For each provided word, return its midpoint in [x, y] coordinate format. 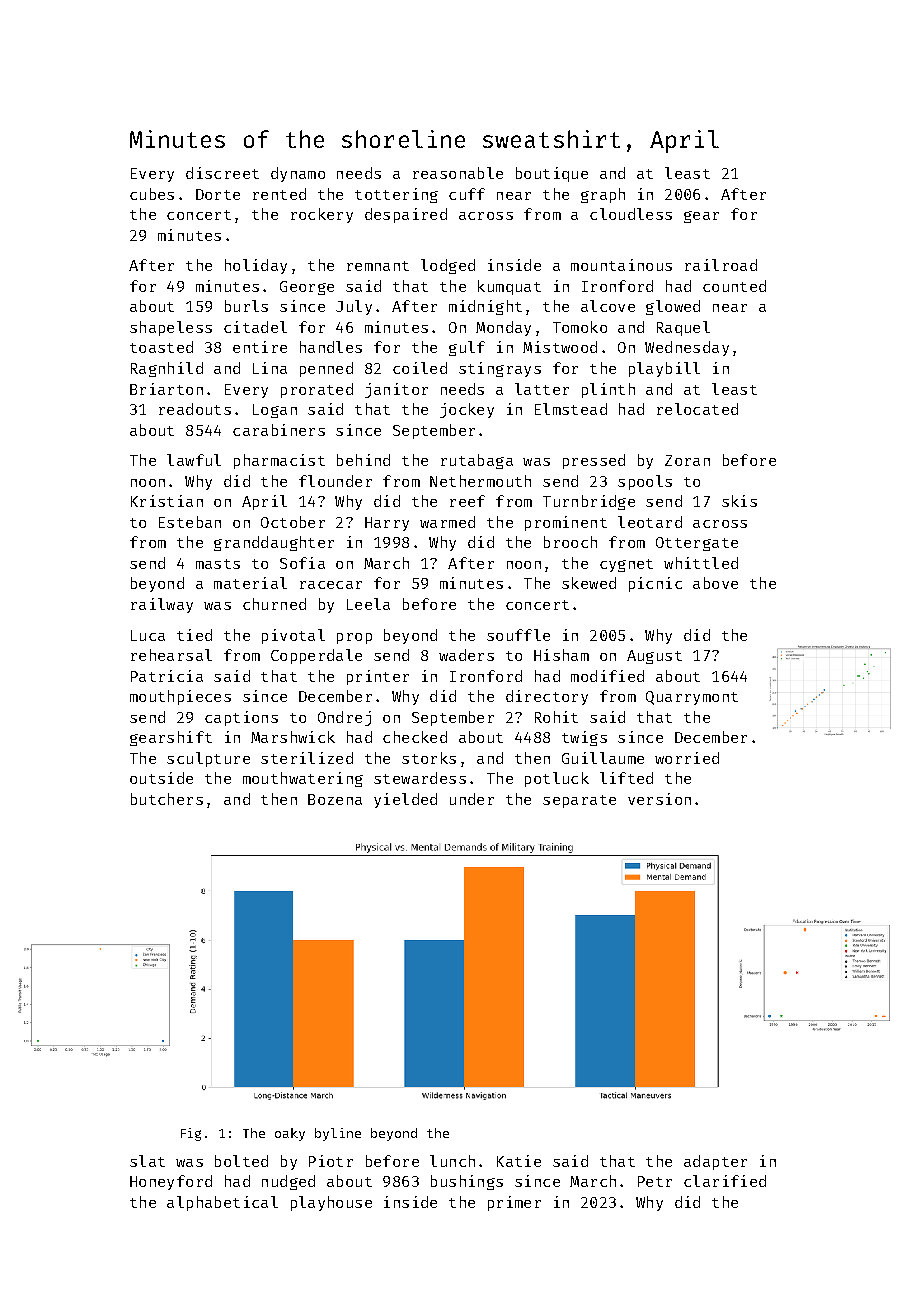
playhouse [331, 1203]
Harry [387, 524]
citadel [255, 327]
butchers [167, 799]
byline [338, 1134]
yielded [405, 800]
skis [739, 501]
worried [687, 758]
